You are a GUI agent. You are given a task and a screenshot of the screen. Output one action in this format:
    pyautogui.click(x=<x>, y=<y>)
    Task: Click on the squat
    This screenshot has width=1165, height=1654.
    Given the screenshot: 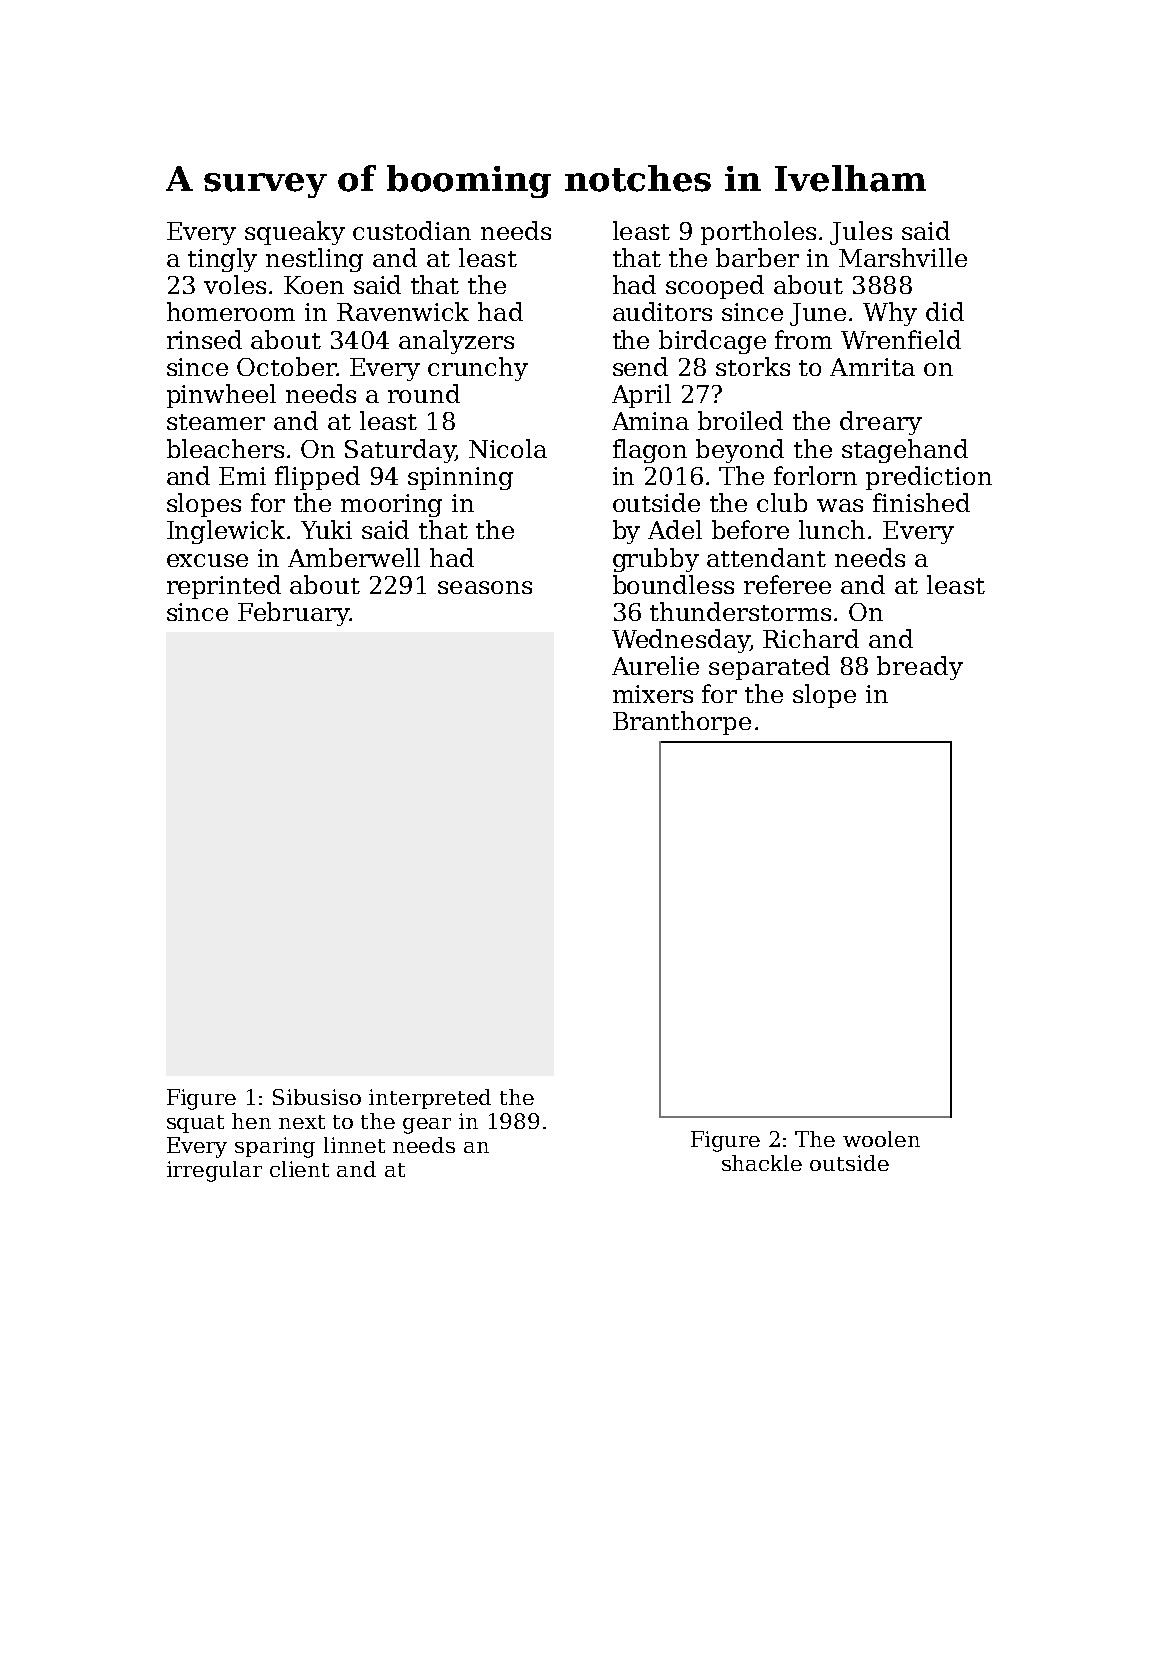 What is the action you would take?
    pyautogui.click(x=195, y=1124)
